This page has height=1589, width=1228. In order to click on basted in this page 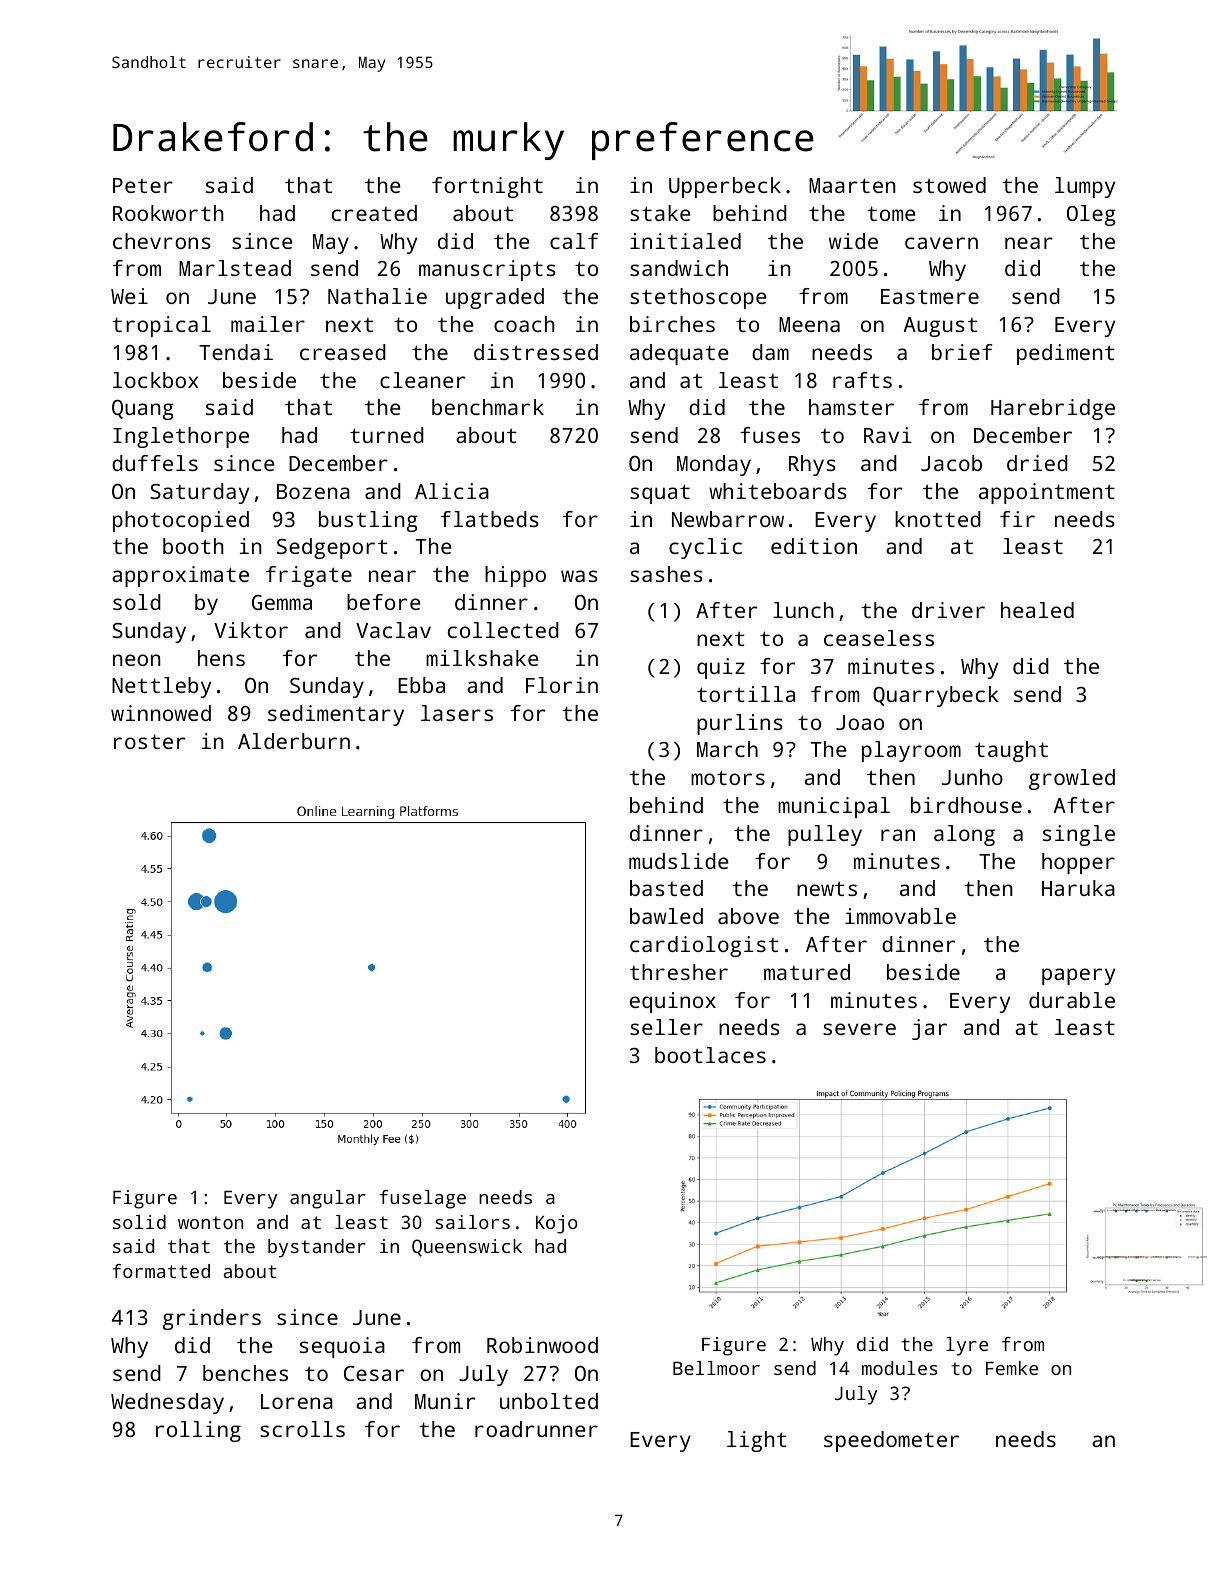, I will do `click(666, 888)`.
